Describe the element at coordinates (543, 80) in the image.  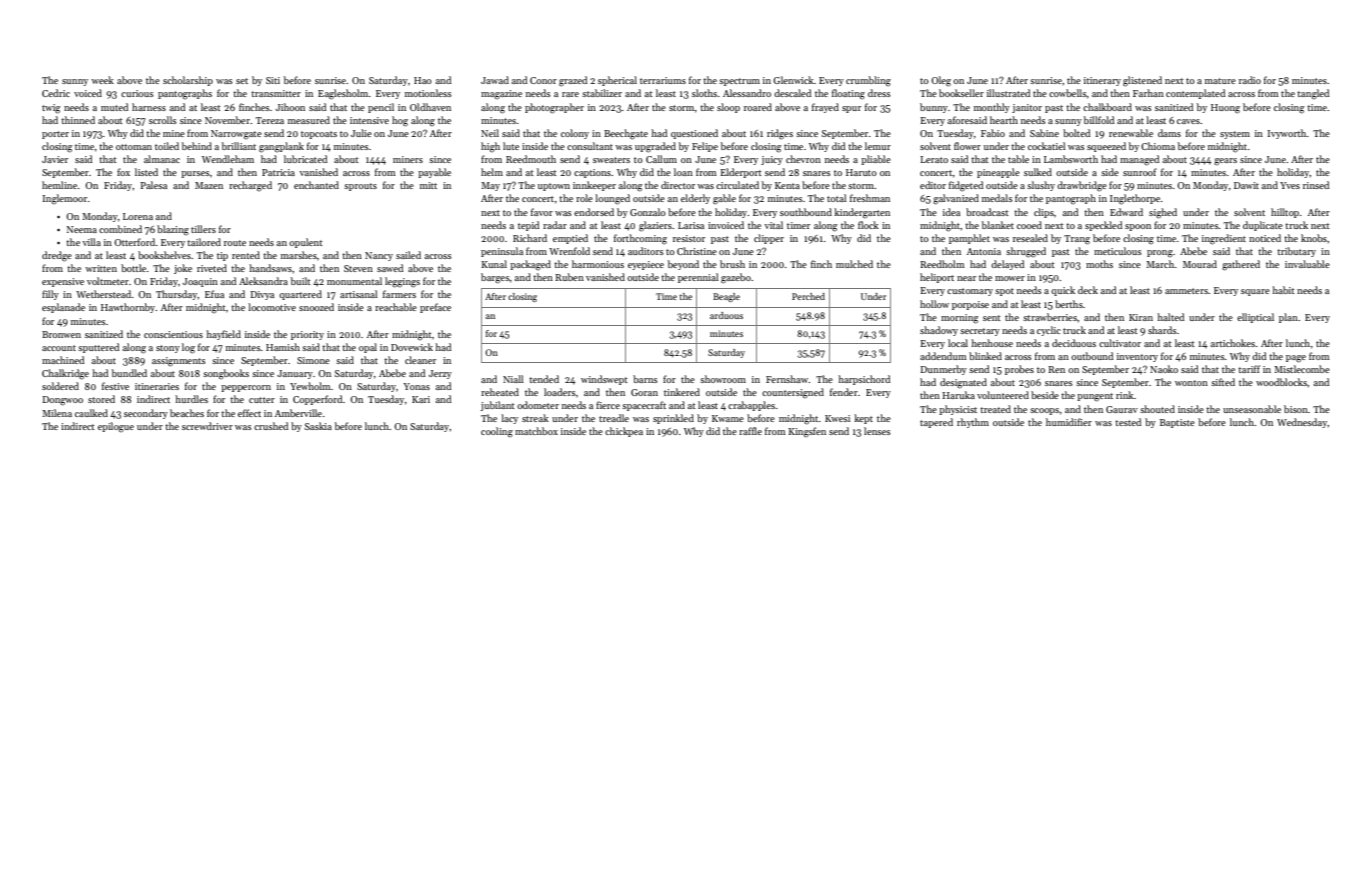
I see `Conor` at that location.
